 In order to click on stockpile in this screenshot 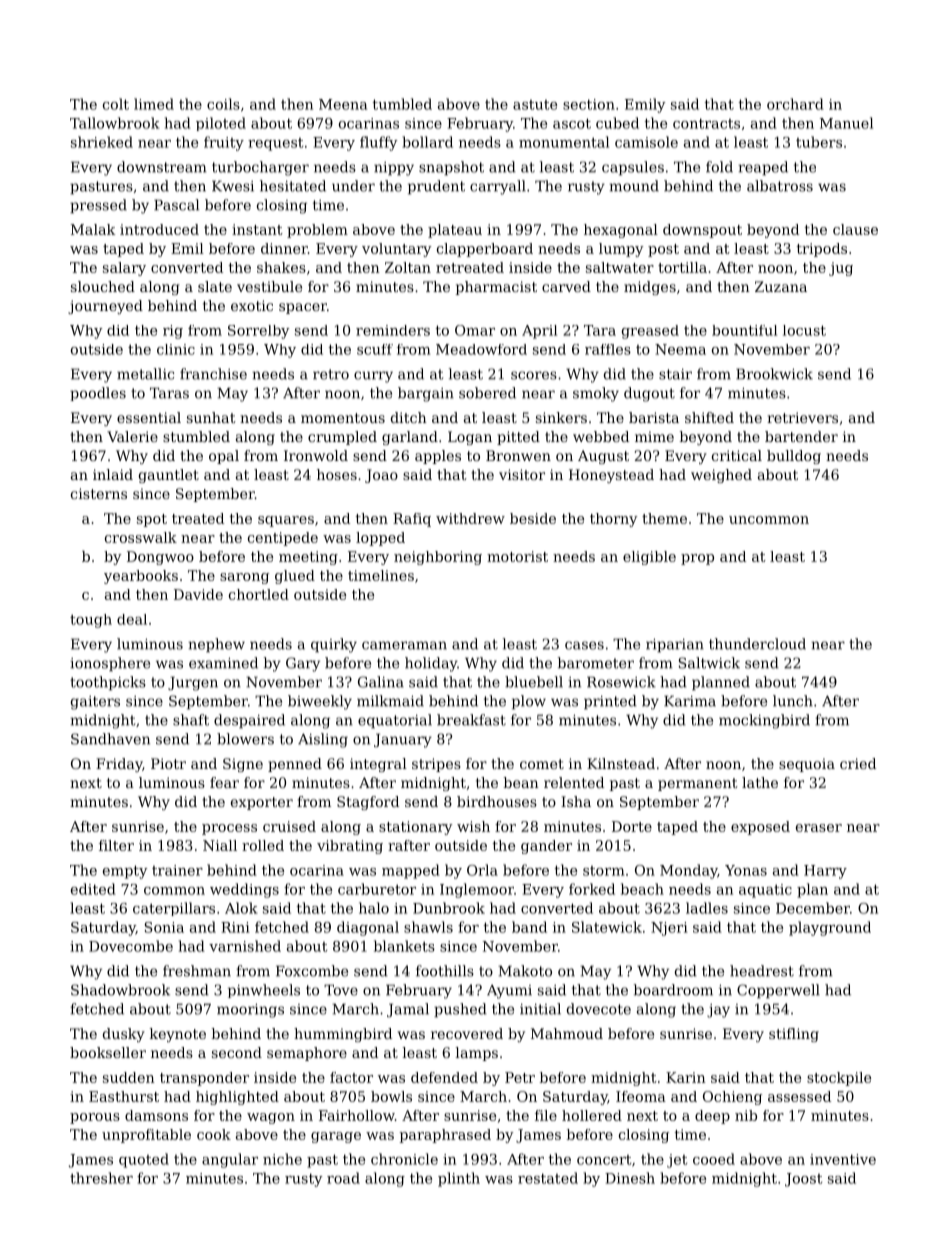, I will do `click(839, 1079)`.
